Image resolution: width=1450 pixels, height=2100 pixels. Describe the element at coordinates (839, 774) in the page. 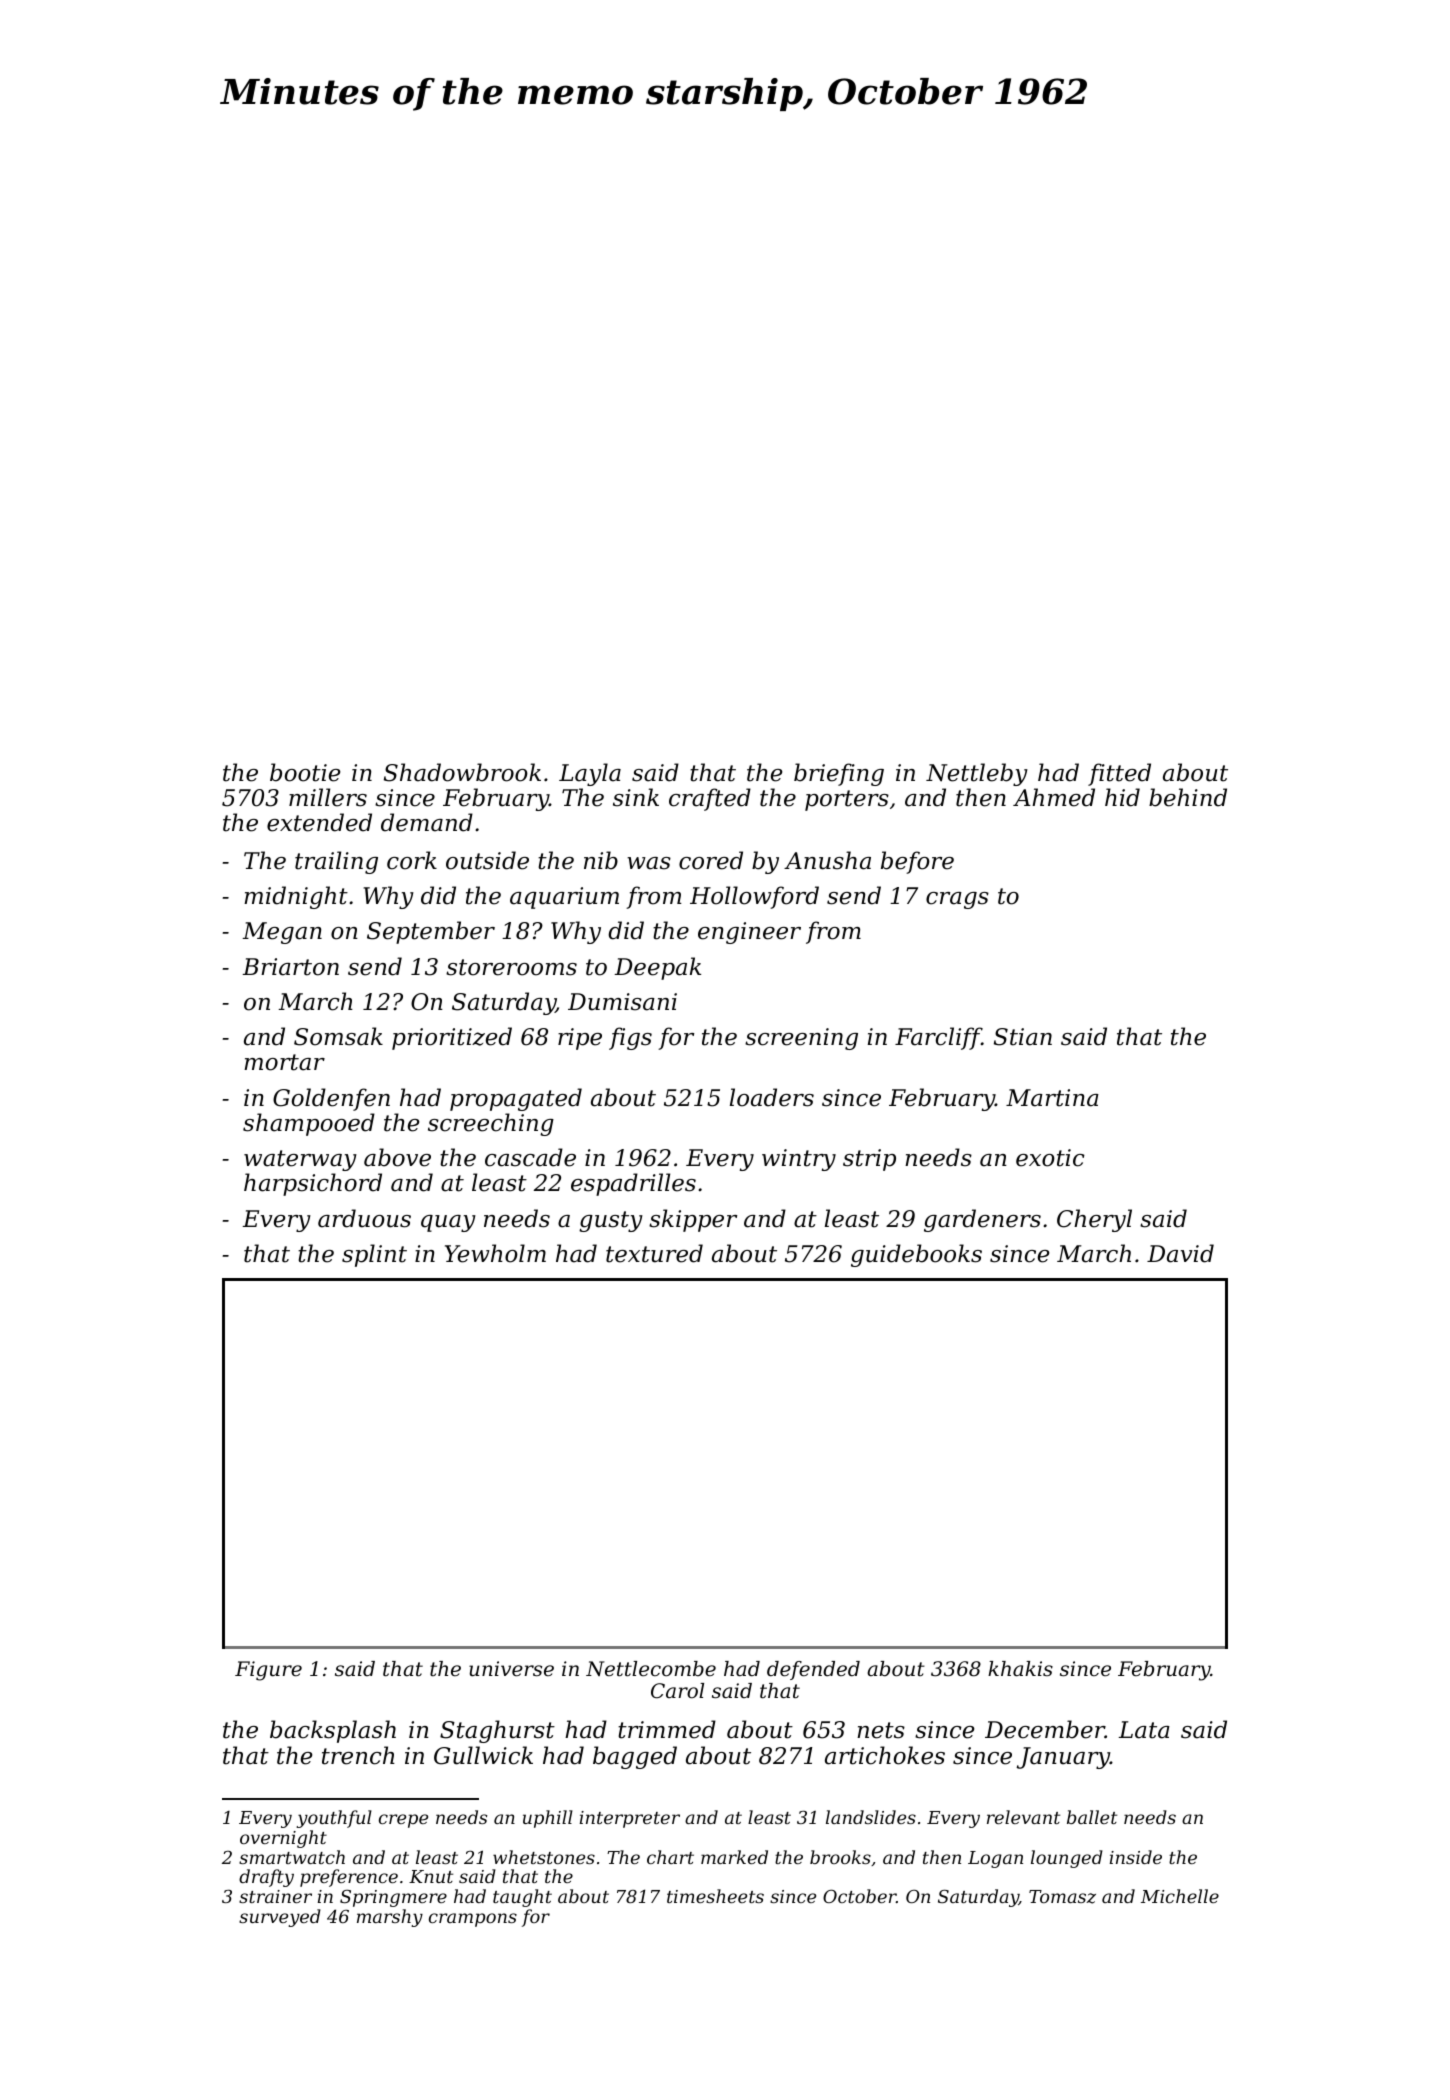

I see `briefing` at that location.
